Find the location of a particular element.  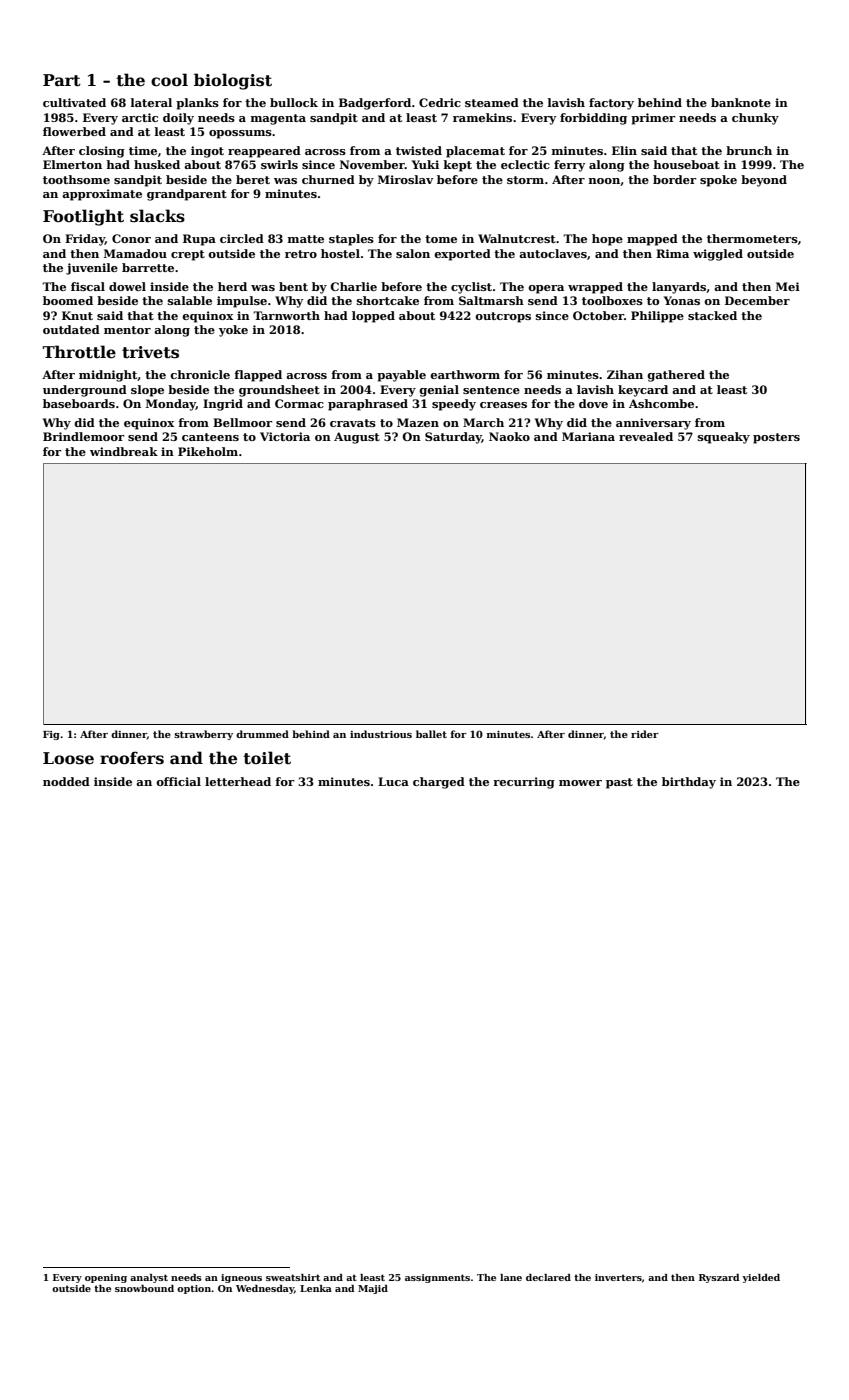

thermometers is located at coordinates (752, 238).
